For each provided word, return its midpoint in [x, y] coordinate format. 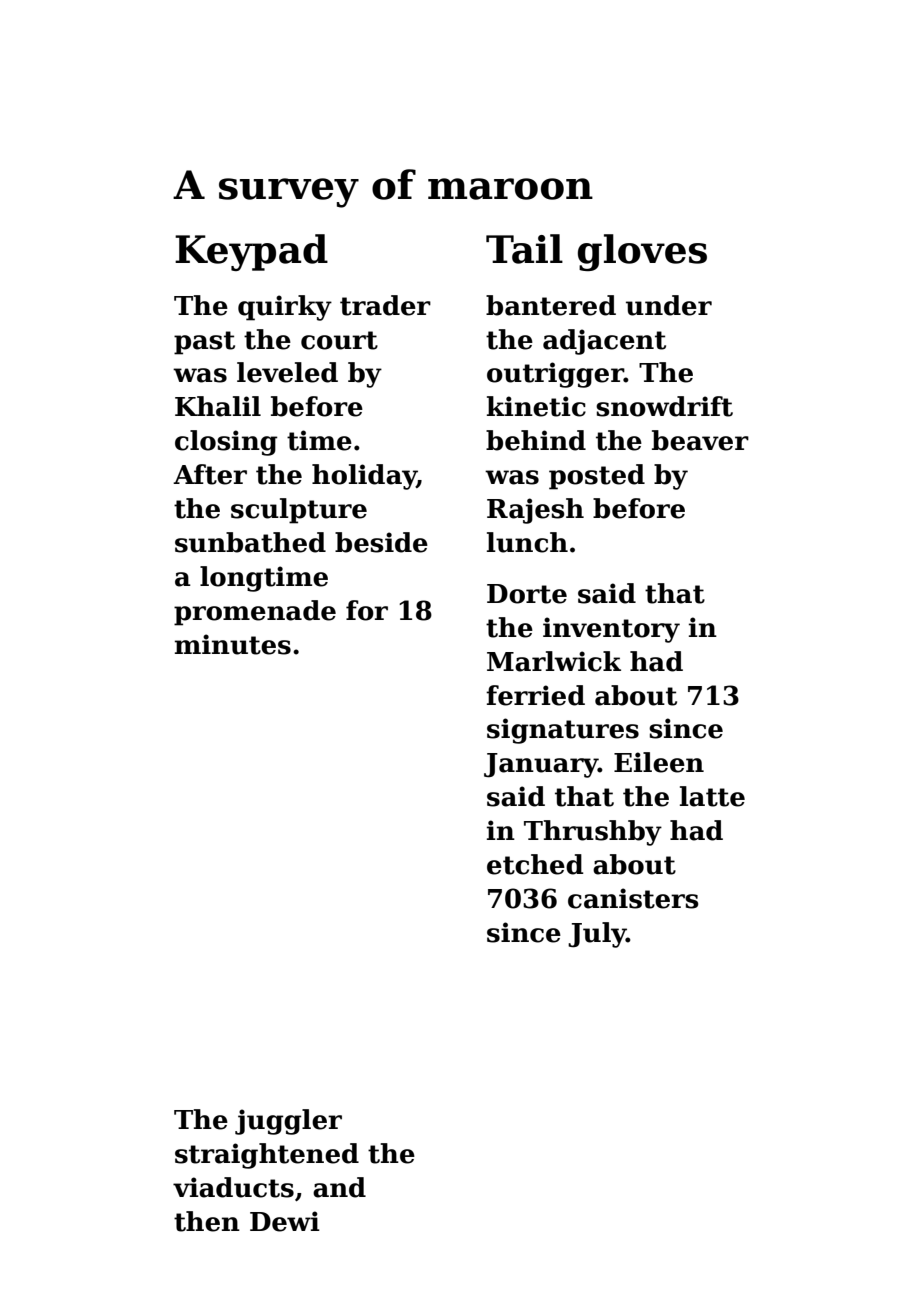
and [339, 1187]
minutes [233, 644]
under [669, 305]
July [597, 935]
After [210, 474]
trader [385, 305]
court [339, 340]
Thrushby [593, 833]
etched [535, 864]
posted [597, 477]
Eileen [659, 762]
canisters [633, 898]
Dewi [285, 1221]
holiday [364, 477]
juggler [288, 1122]
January [541, 765]
